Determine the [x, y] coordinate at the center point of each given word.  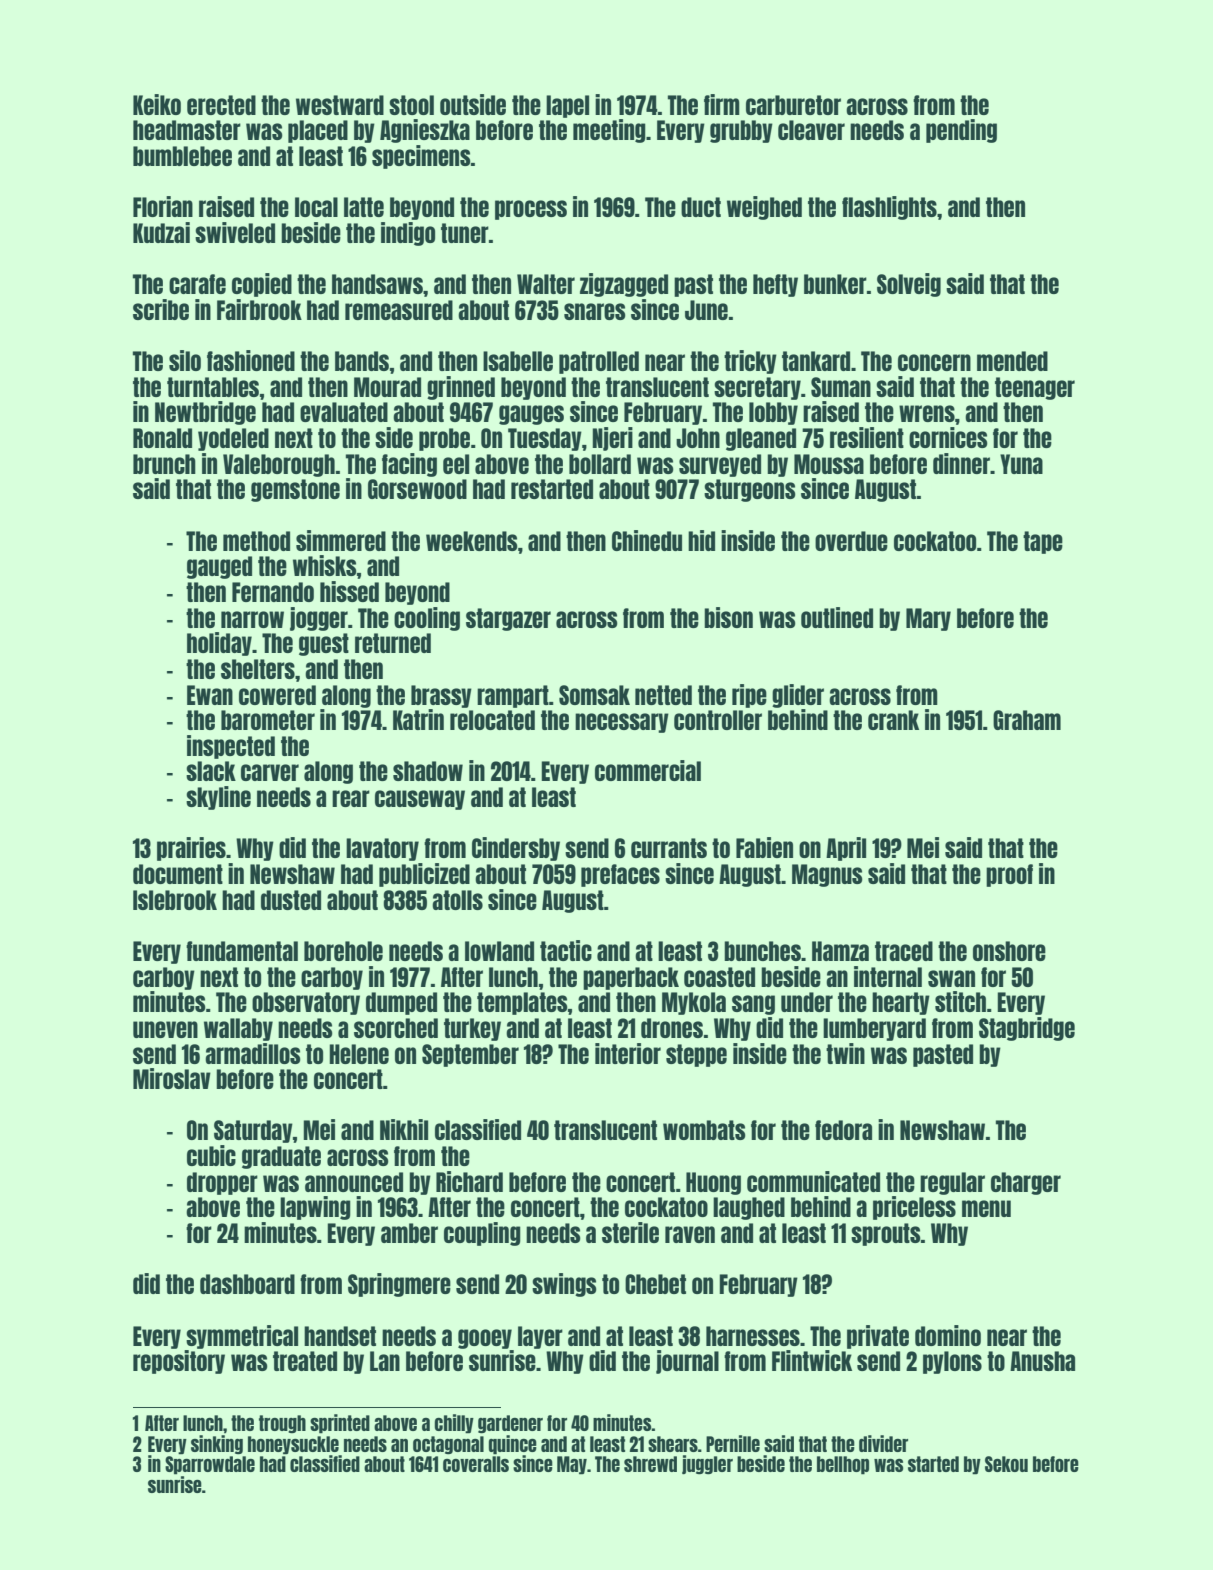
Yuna [1021, 464]
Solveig [909, 285]
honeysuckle [293, 1445]
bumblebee [182, 156]
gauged [219, 567]
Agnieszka [425, 131]
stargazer [508, 619]
